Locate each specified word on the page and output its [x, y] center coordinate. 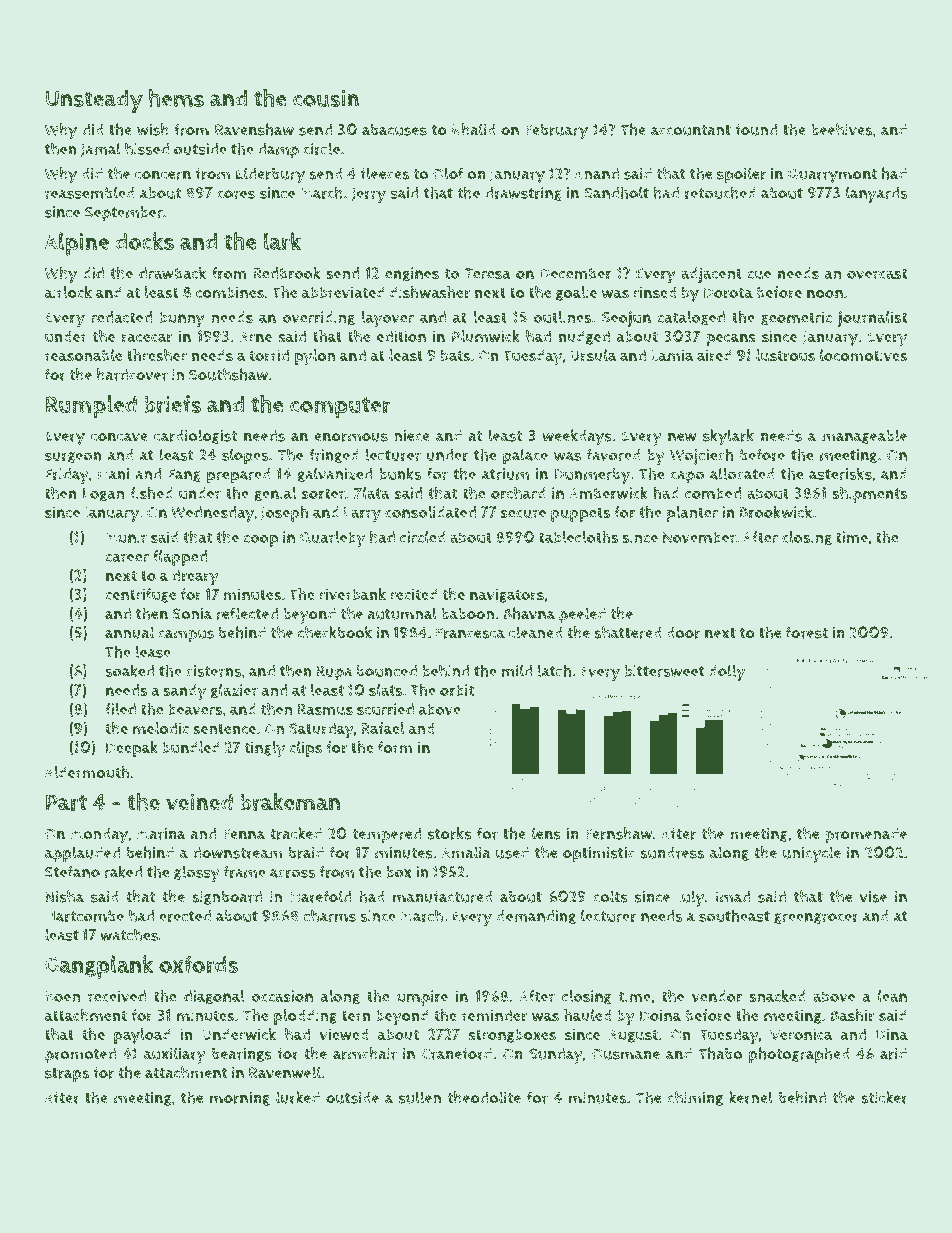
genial [275, 494]
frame [245, 872]
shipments [869, 495]
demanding [536, 917]
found [756, 129]
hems [176, 98]
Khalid [474, 129]
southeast [734, 915]
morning [240, 1099]
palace [525, 456]
